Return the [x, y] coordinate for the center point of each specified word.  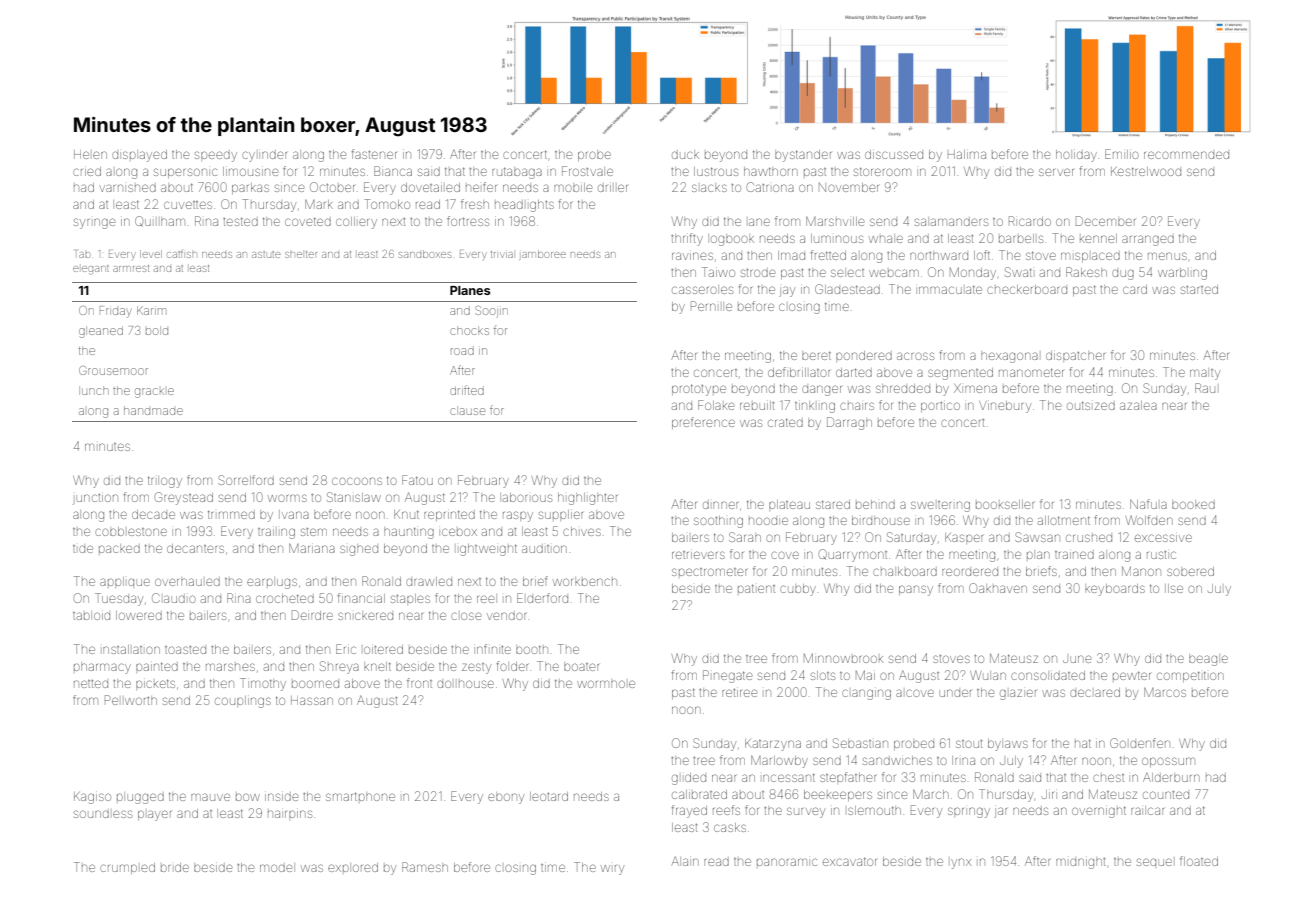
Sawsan [1037, 537]
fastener [374, 154]
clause [467, 411]
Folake [716, 405]
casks [730, 827]
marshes [230, 667]
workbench [585, 582]
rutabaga [517, 173]
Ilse [1174, 588]
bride [175, 867]
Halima [967, 154]
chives [582, 531]
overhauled [187, 582]
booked [1193, 505]
